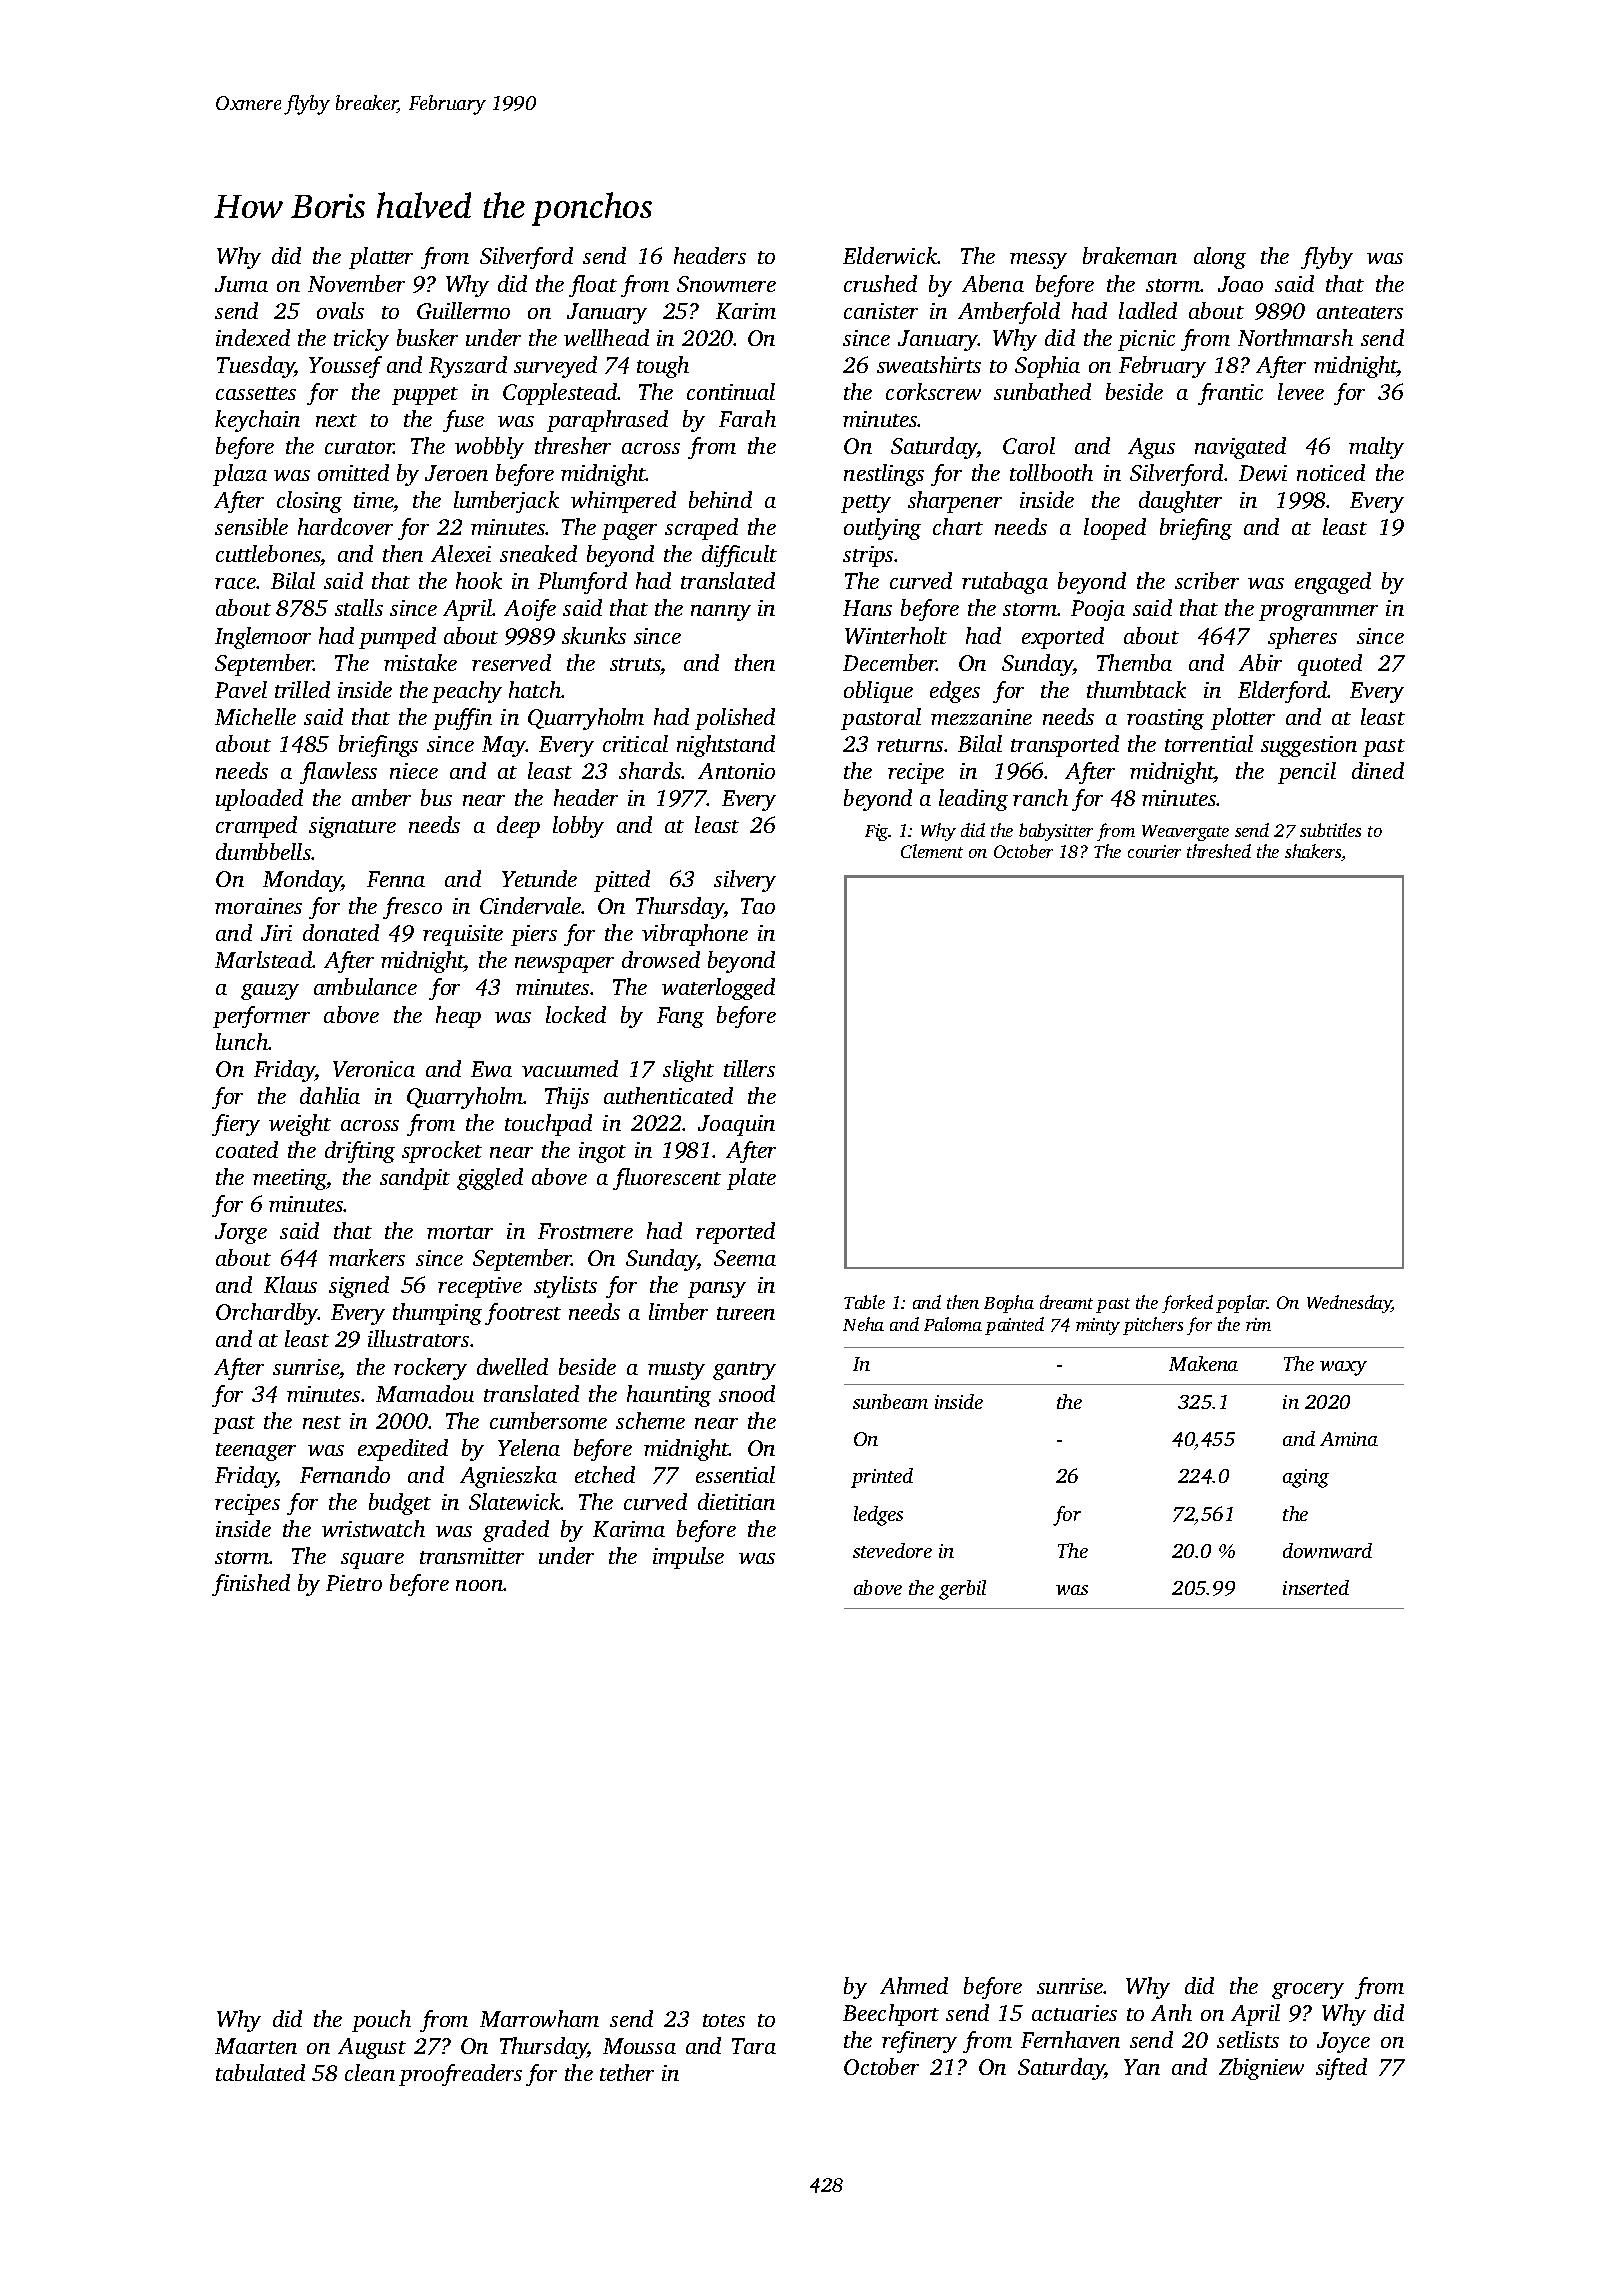 Image resolution: width=1620 pixels, height=2292 pixels. What do you see at coordinates (747, 1393) in the page?
I see `snood` at bounding box center [747, 1393].
